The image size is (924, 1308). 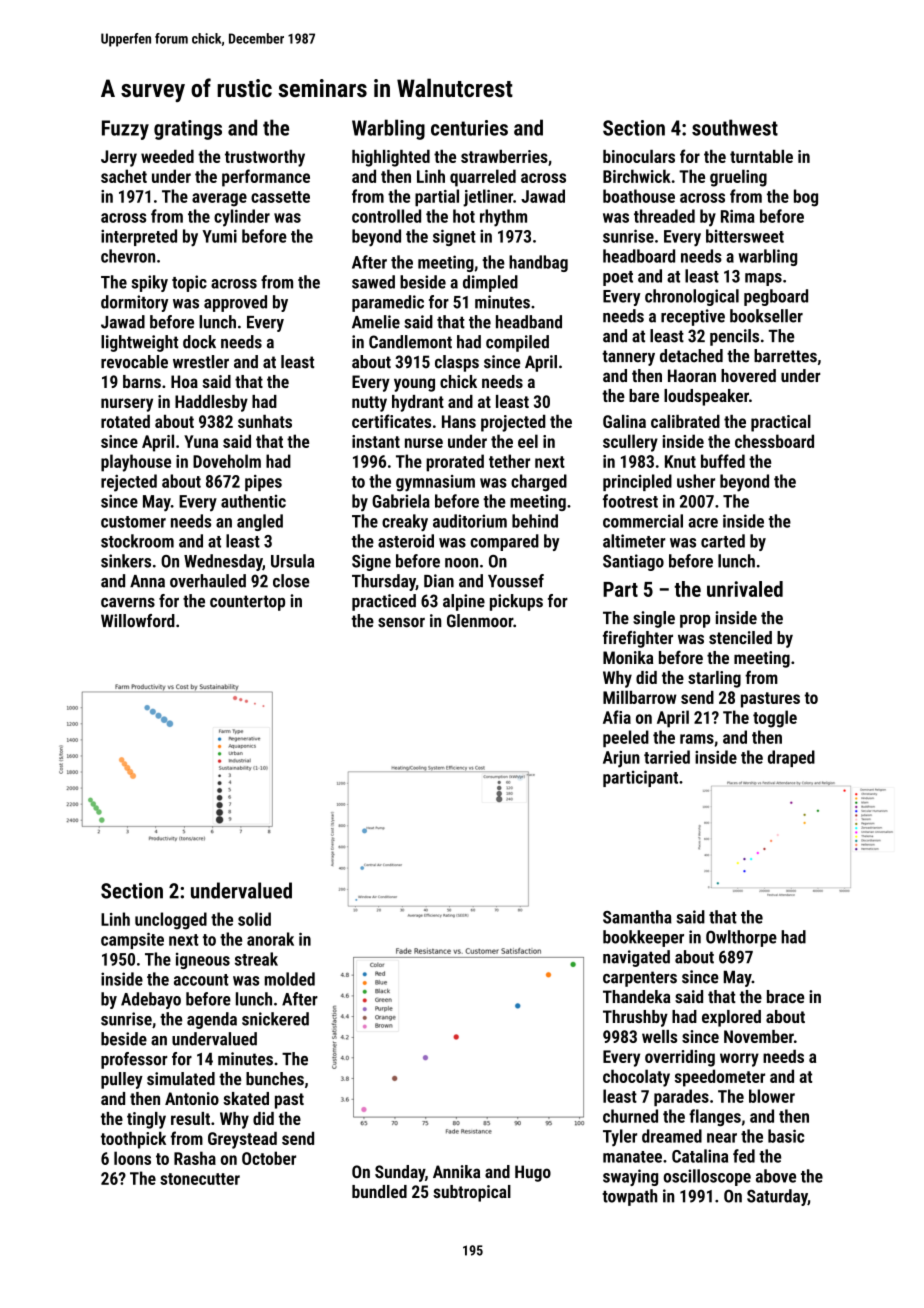 I want to click on stonecutter, so click(x=200, y=1179).
